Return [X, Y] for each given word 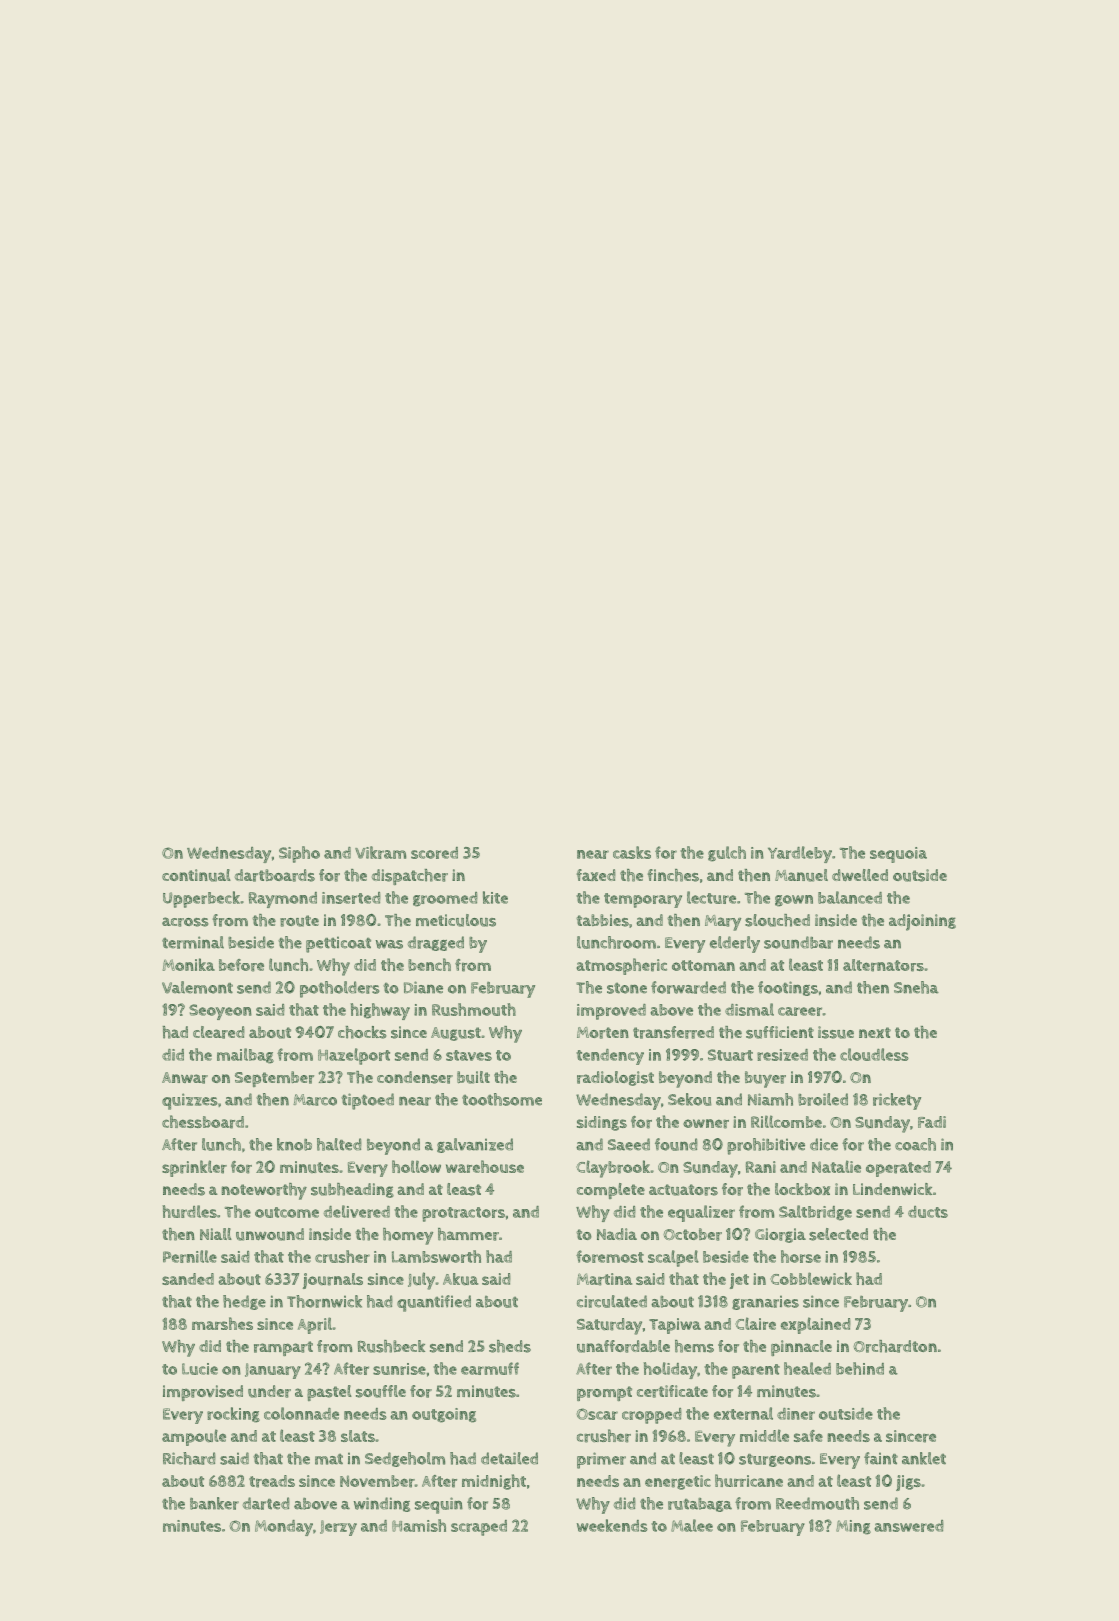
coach [915, 1144]
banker [214, 1503]
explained [816, 1325]
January [273, 1371]
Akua [460, 1279]
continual [196, 875]
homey [408, 1236]
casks [632, 852]
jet [739, 1281]
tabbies [602, 920]
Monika [189, 964]
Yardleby [800, 854]
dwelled [860, 875]
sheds [510, 1346]
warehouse [485, 1166]
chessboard [203, 1122]
